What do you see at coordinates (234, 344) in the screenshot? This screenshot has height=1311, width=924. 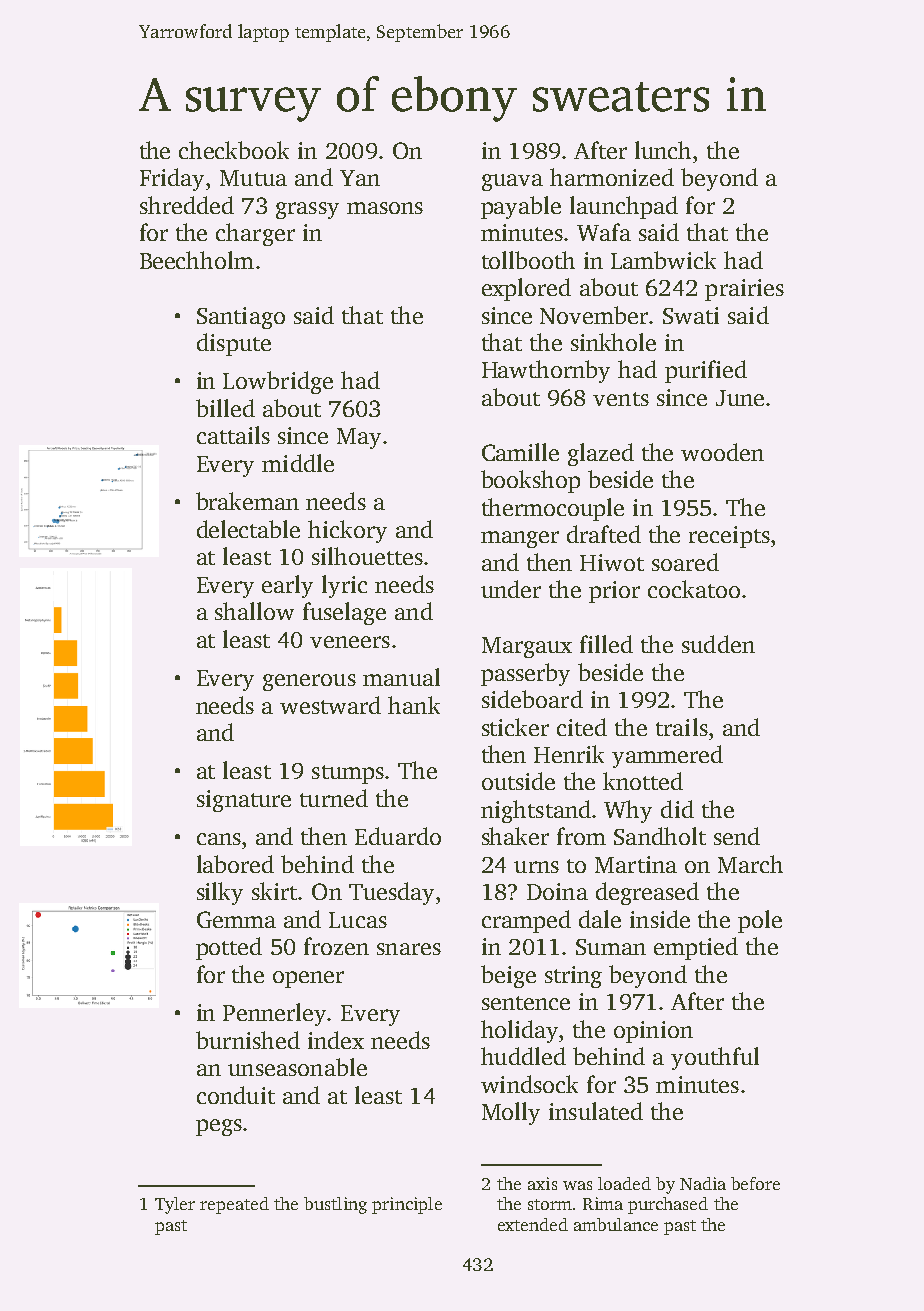 I see `dispute` at bounding box center [234, 344].
